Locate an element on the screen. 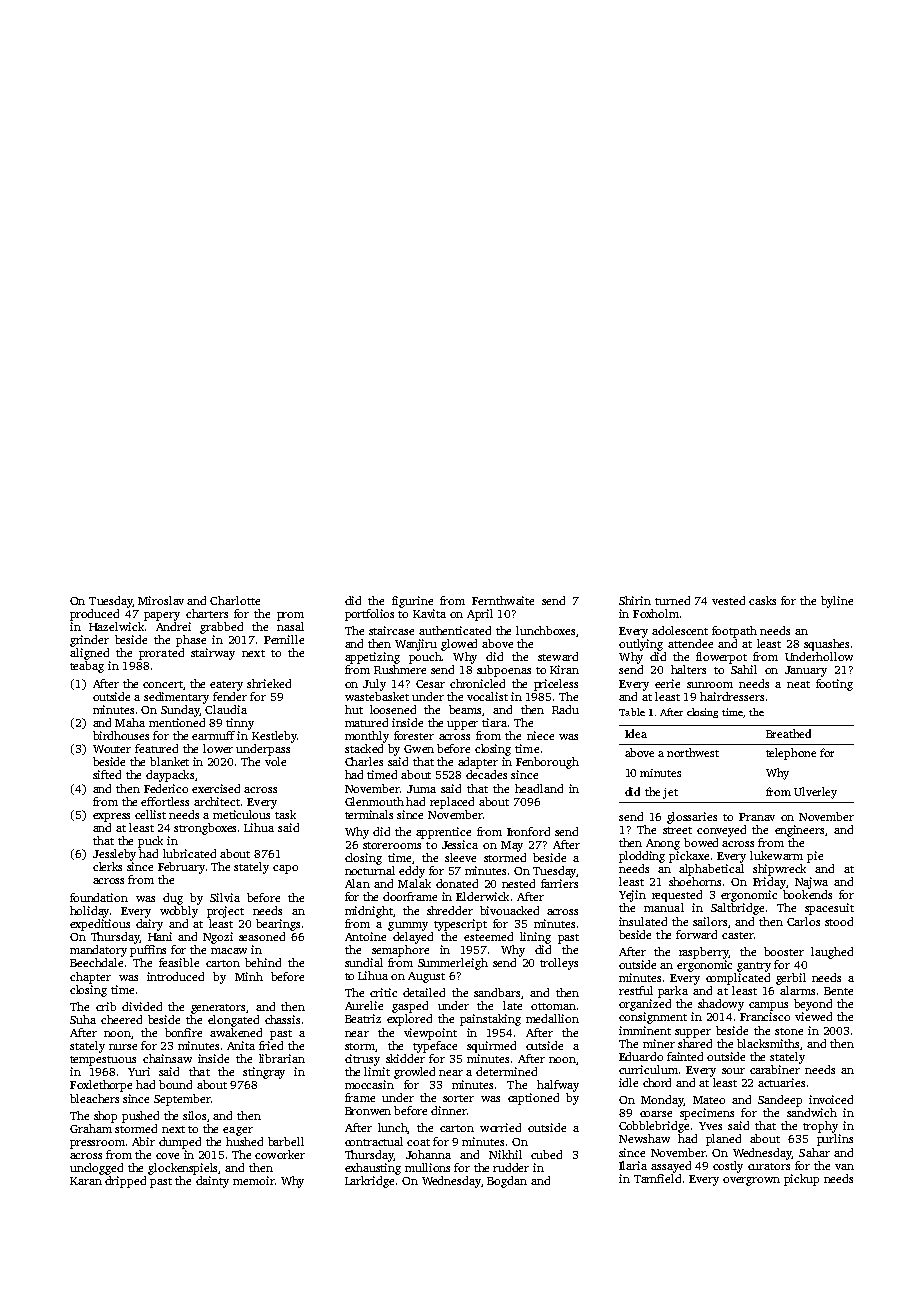 This screenshot has width=924, height=1308. tiara is located at coordinates (494, 722).
